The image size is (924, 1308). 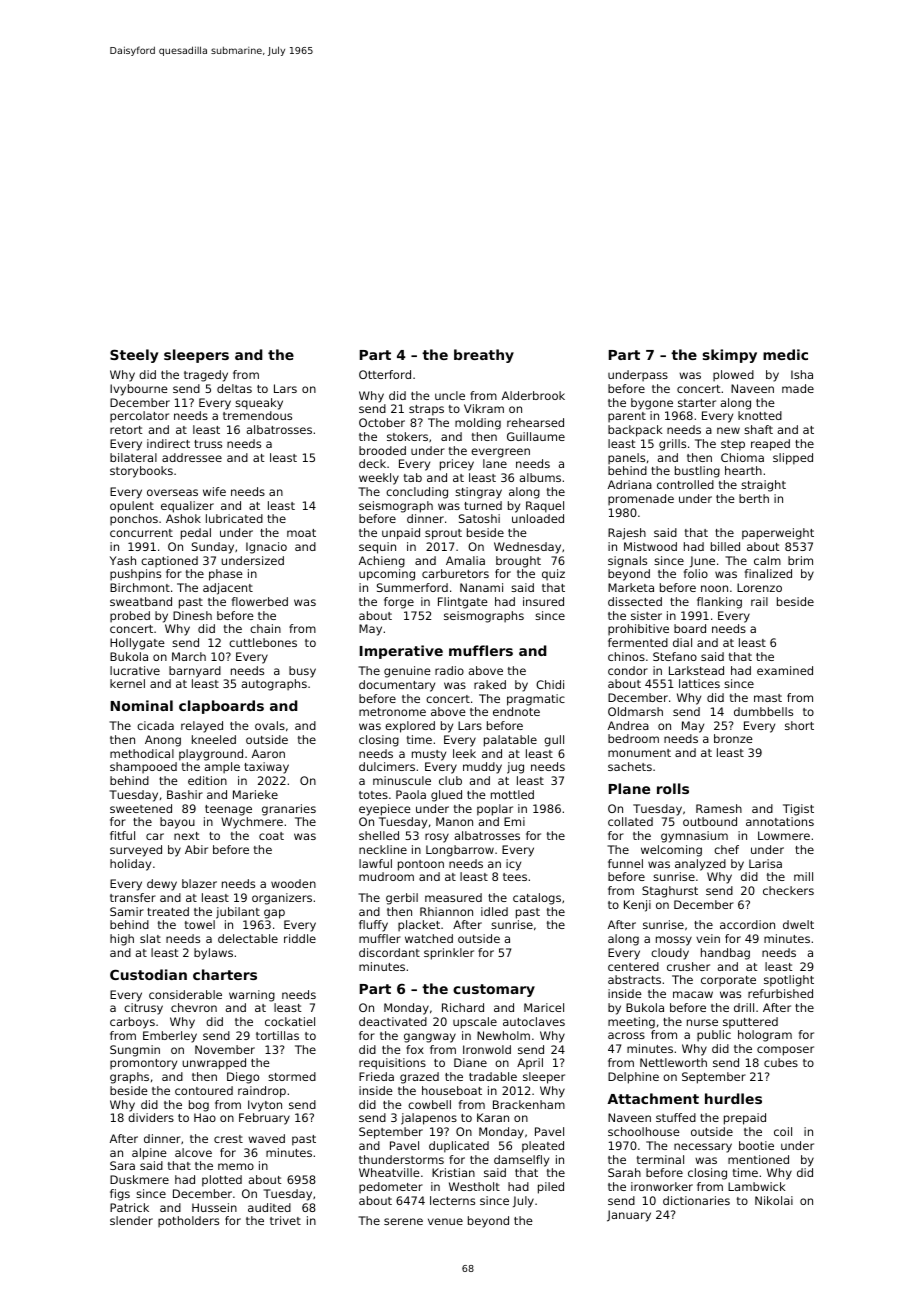 I want to click on coat, so click(x=271, y=836).
